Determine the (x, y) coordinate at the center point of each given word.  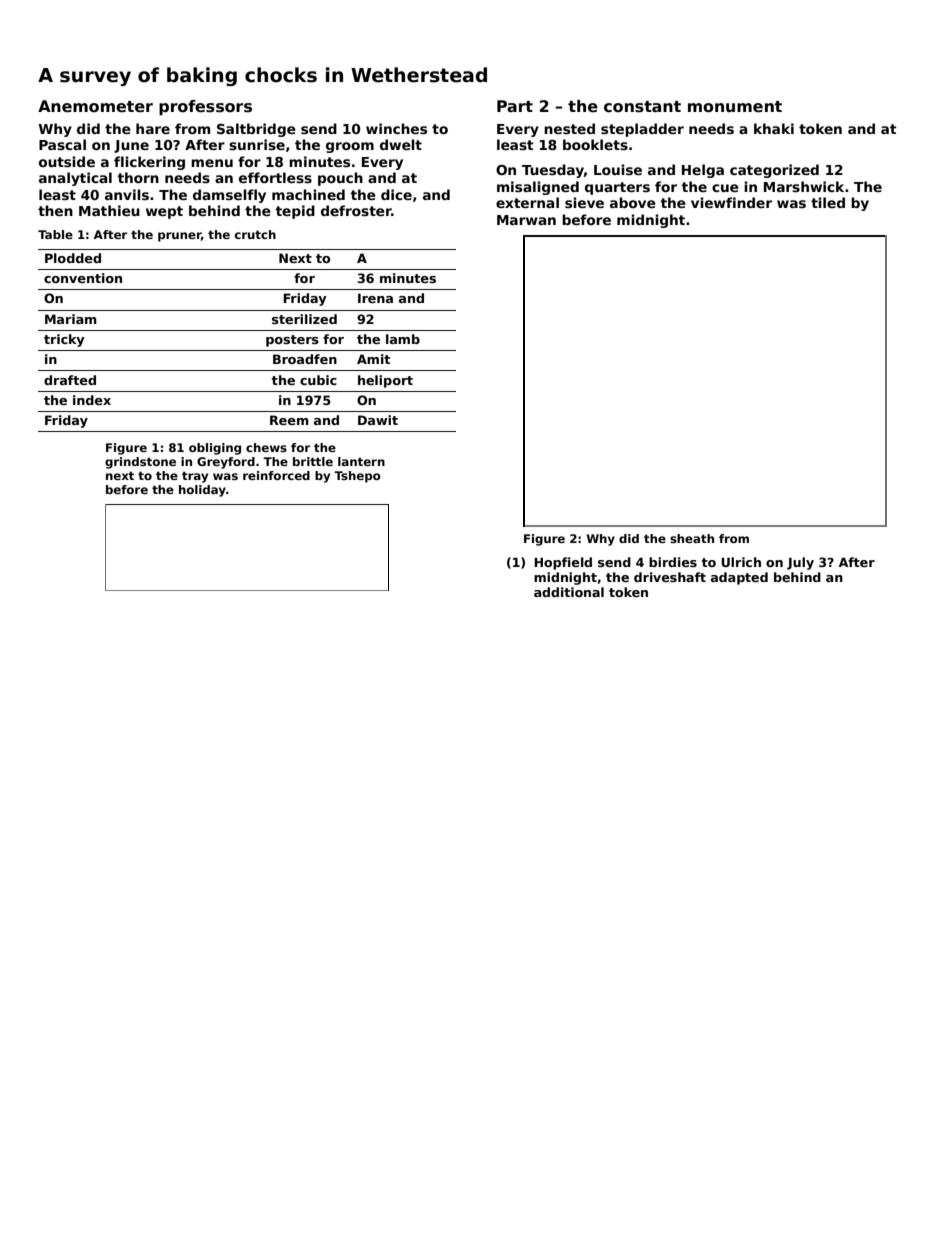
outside (67, 161)
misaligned (538, 188)
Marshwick (804, 186)
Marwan (526, 220)
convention (83, 278)
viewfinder (731, 202)
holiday (202, 491)
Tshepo (357, 477)
